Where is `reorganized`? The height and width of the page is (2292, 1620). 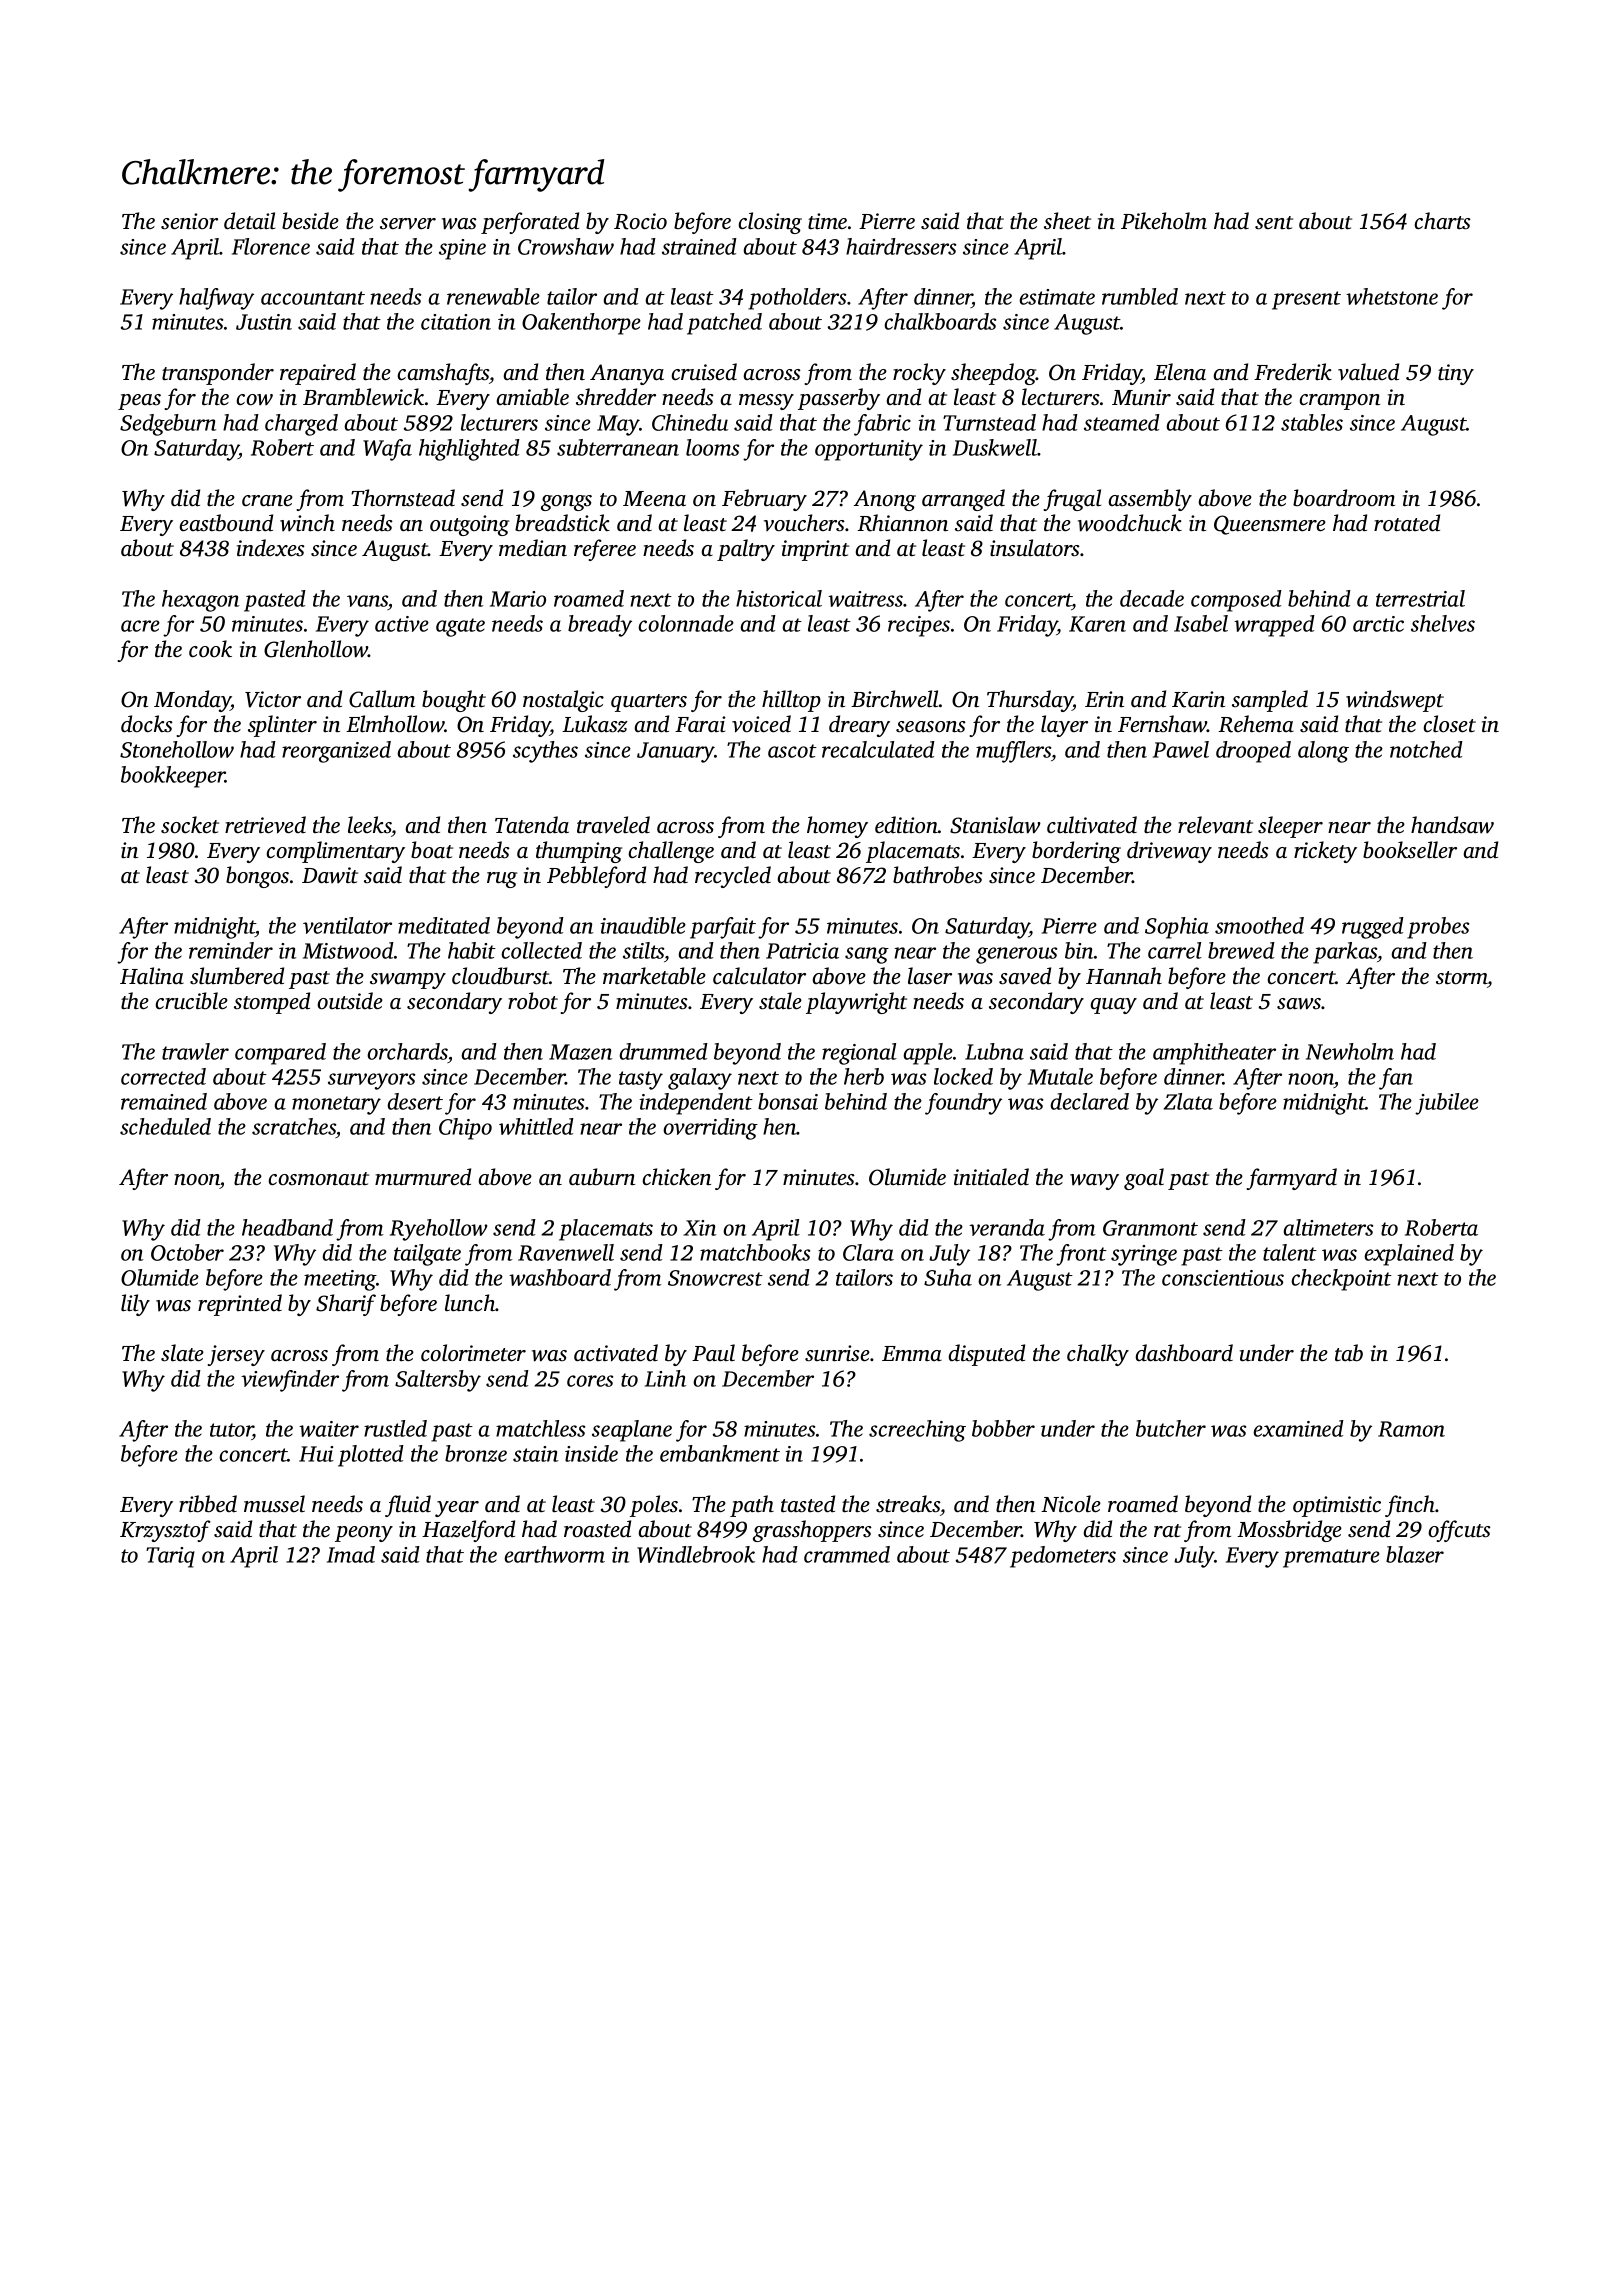
reorganized is located at coordinates (336, 752).
